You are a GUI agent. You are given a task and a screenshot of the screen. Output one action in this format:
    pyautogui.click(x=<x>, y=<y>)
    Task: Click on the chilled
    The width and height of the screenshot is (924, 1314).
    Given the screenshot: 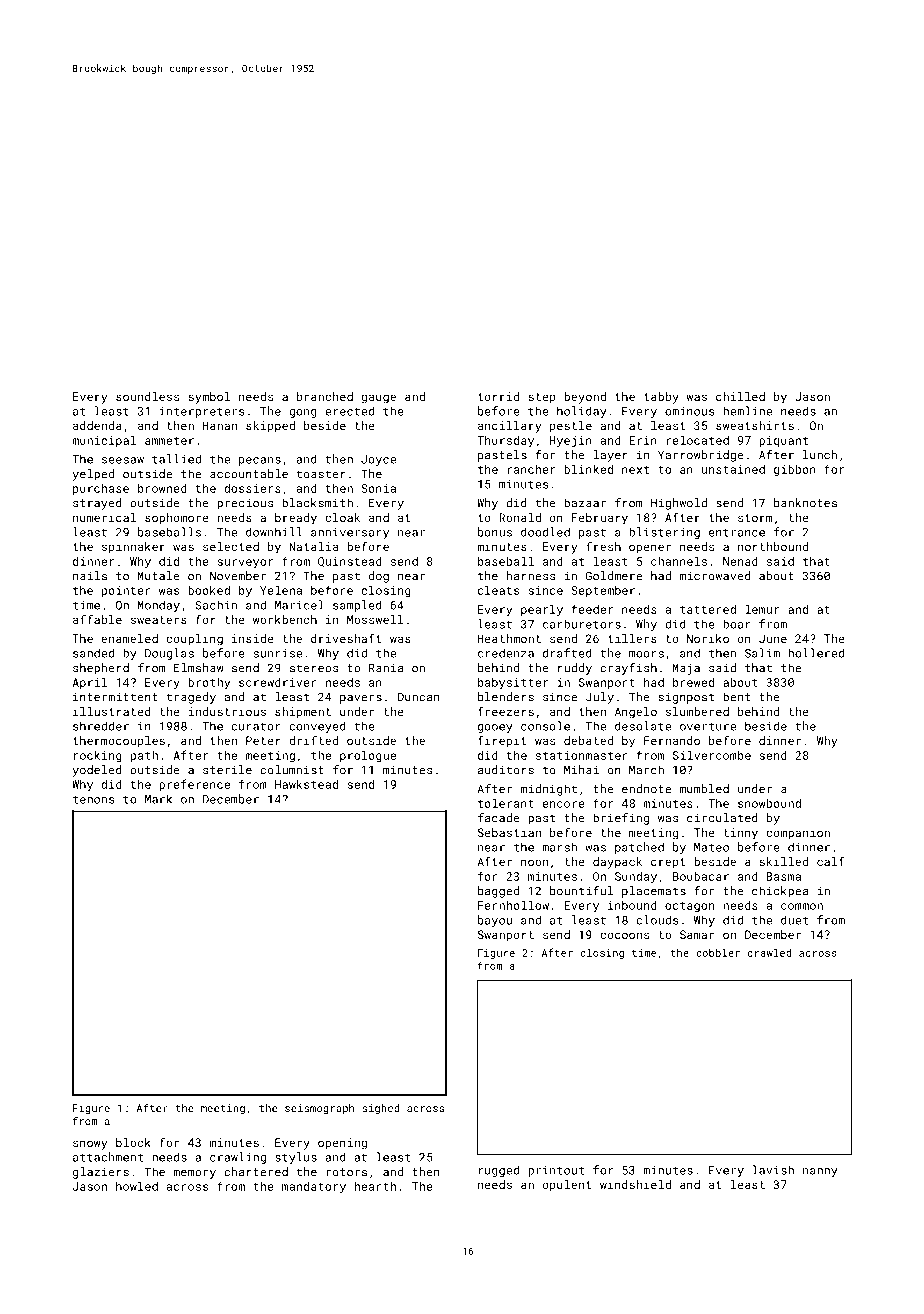 What is the action you would take?
    pyautogui.click(x=740, y=396)
